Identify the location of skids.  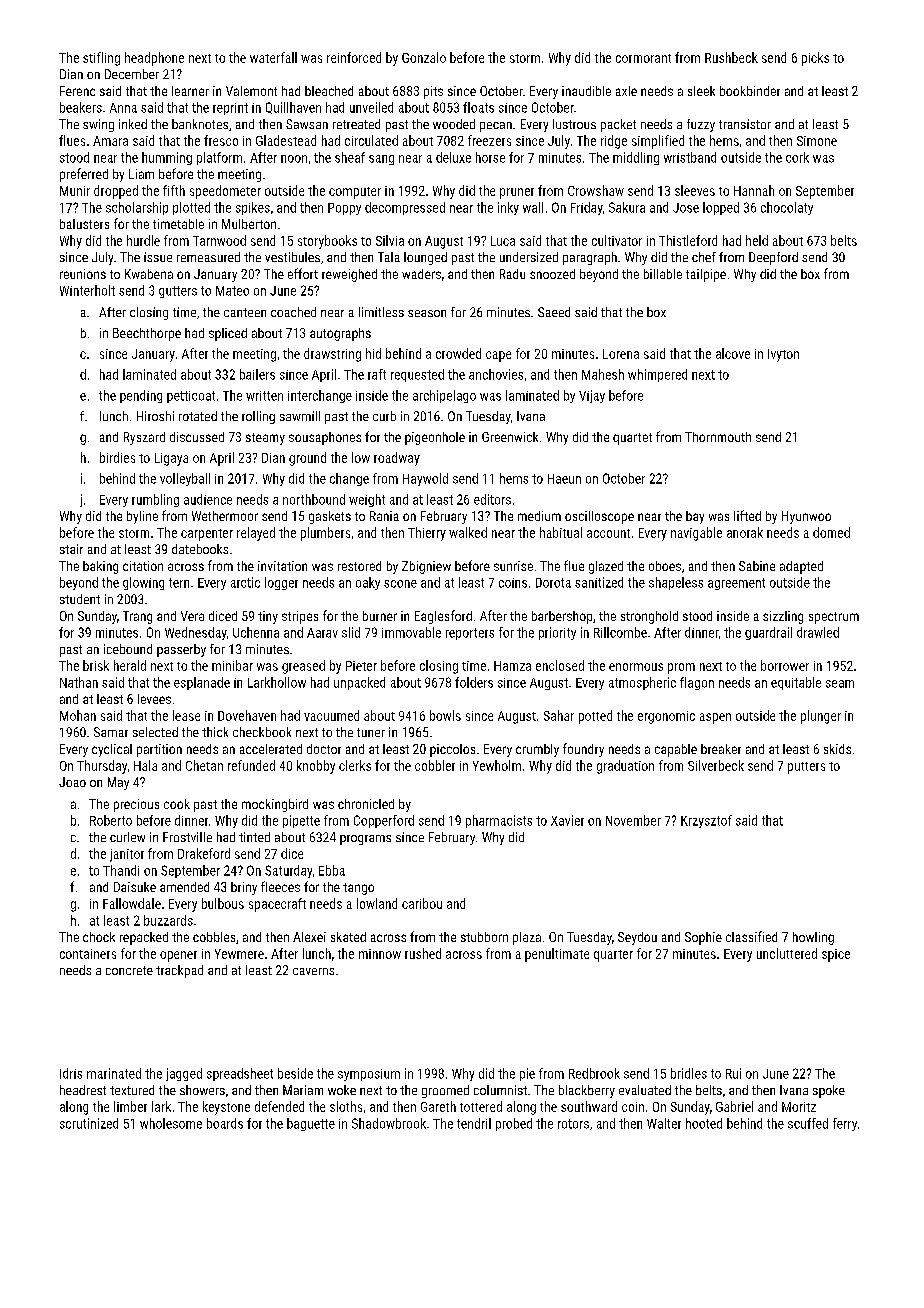
(837, 749).
